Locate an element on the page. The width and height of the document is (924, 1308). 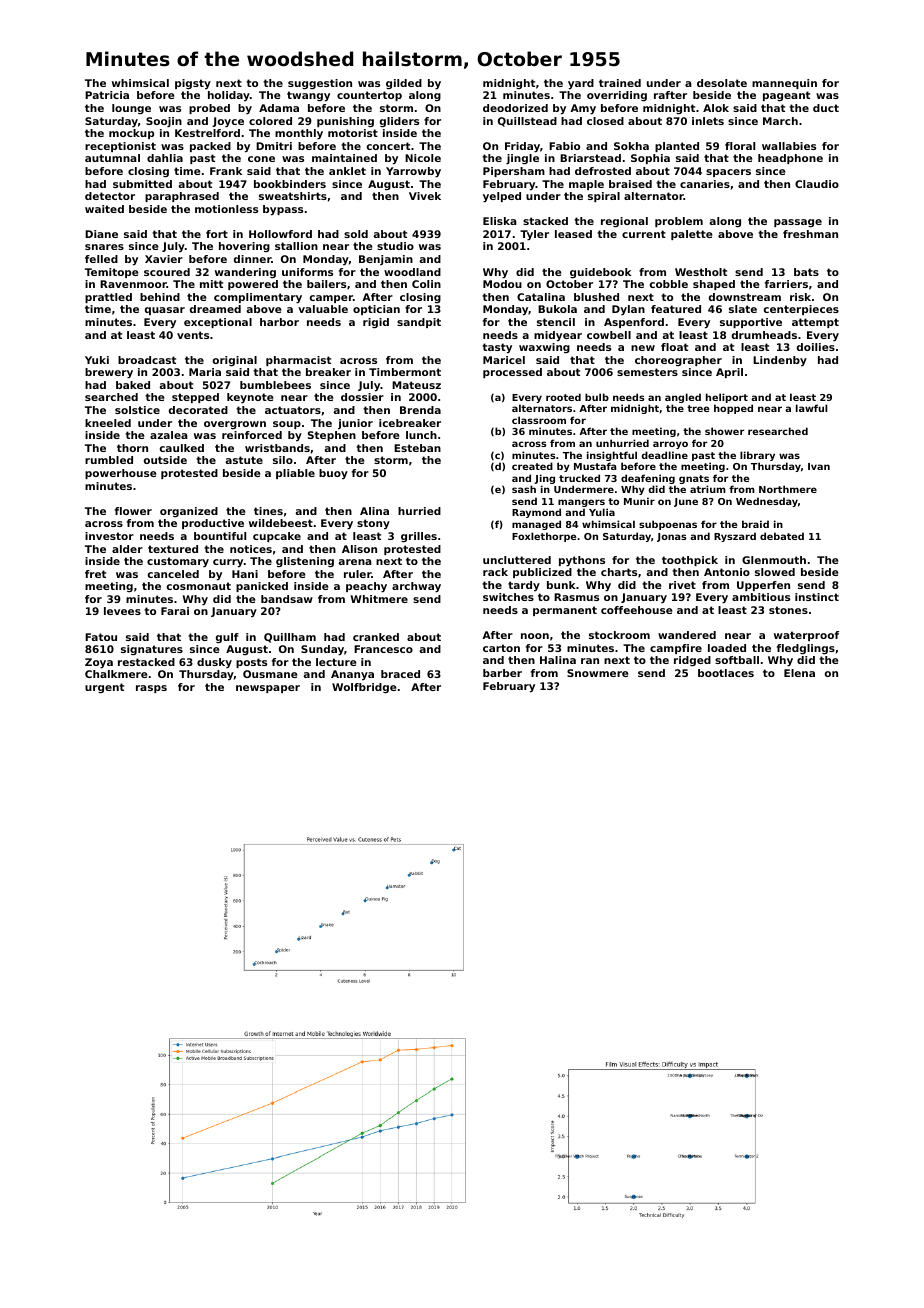
Briarstead is located at coordinates (590, 158).
